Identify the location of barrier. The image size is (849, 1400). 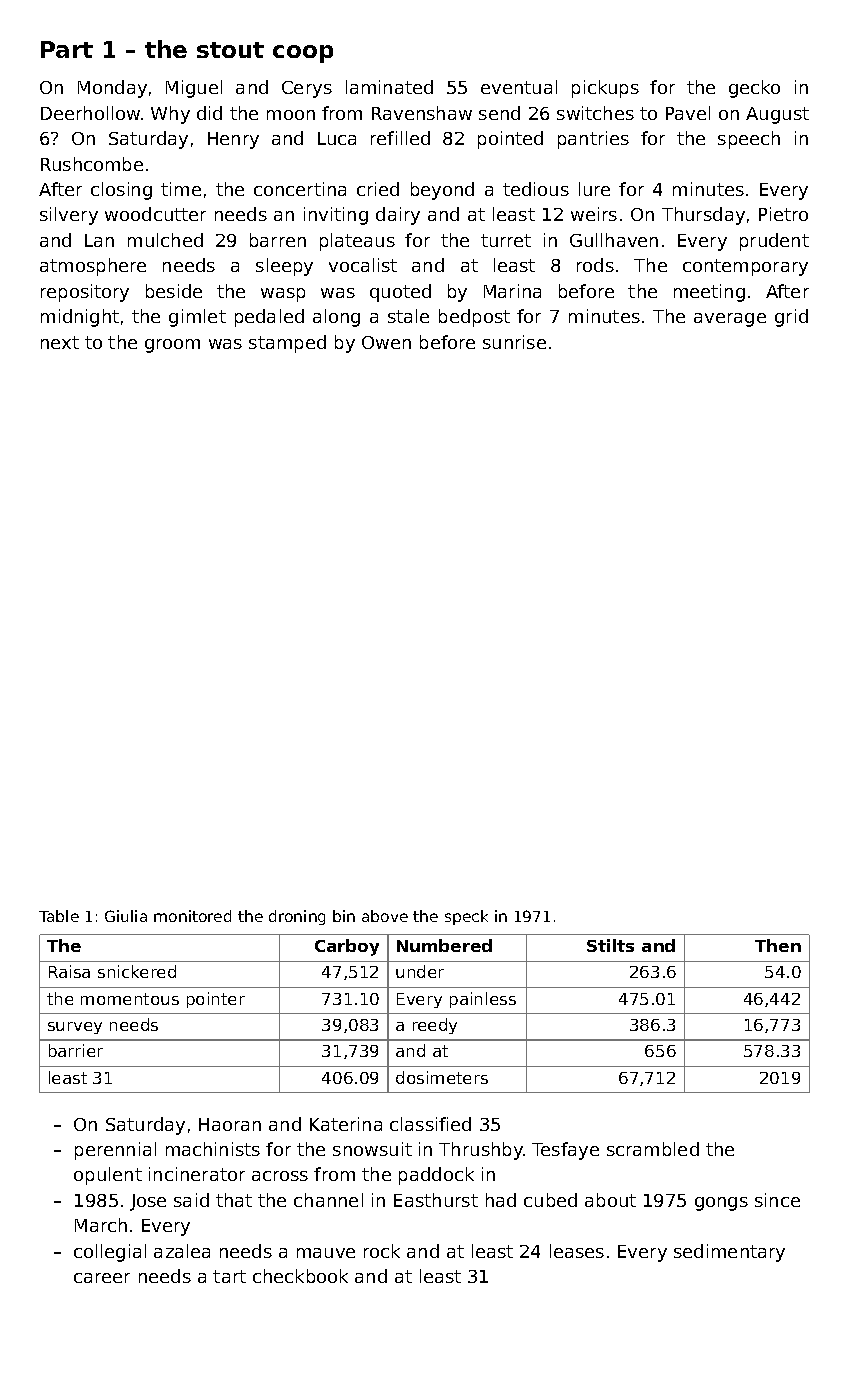
(76, 1050).
